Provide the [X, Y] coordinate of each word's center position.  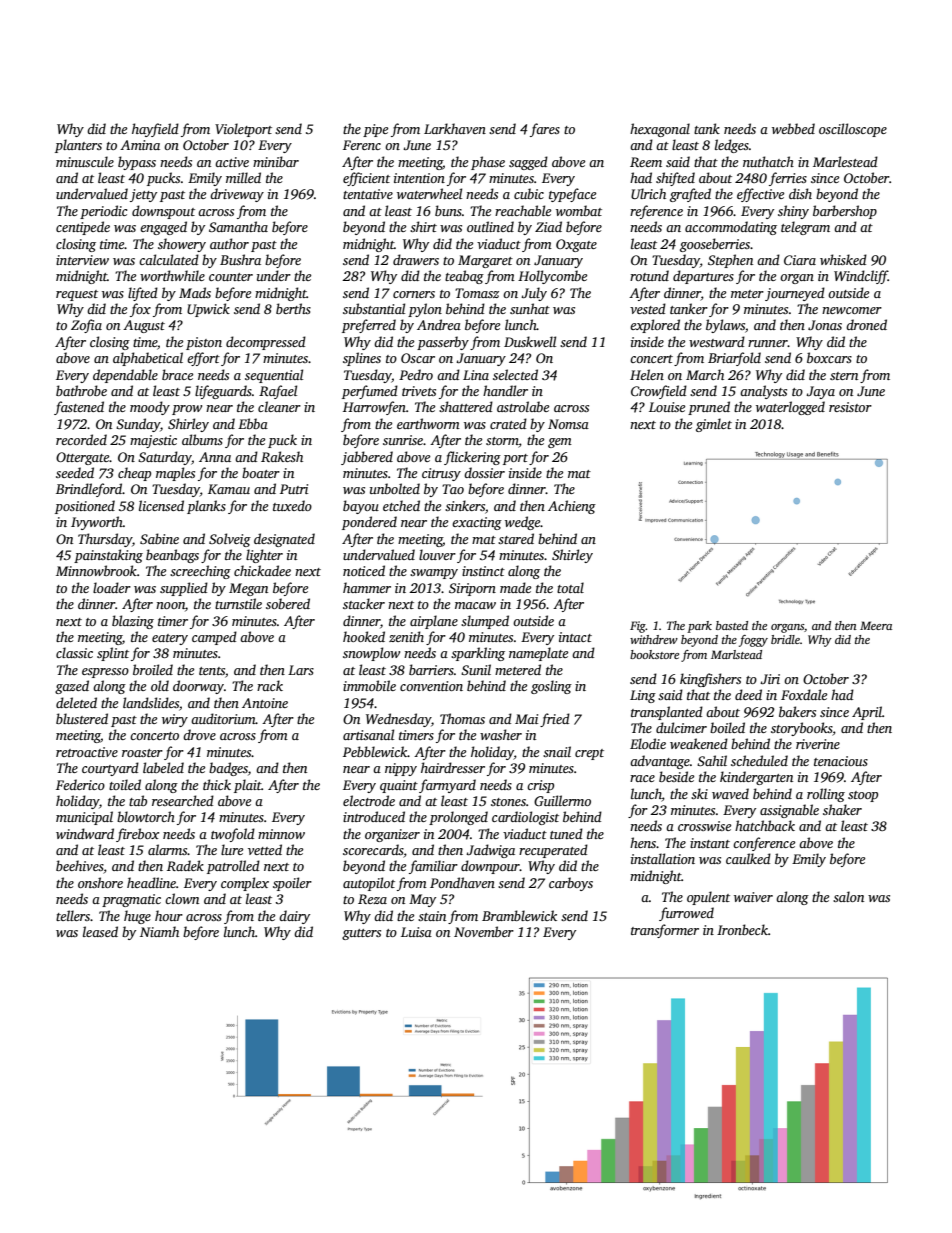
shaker [842, 809]
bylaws [725, 326]
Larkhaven [455, 128]
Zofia [86, 326]
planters [78, 146]
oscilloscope [853, 130]
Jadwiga [490, 851]
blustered [82, 718]
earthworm [428, 423]
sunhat [530, 308]
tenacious [841, 761]
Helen [647, 374]
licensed [161, 505]
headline [151, 882]
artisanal [368, 734]
